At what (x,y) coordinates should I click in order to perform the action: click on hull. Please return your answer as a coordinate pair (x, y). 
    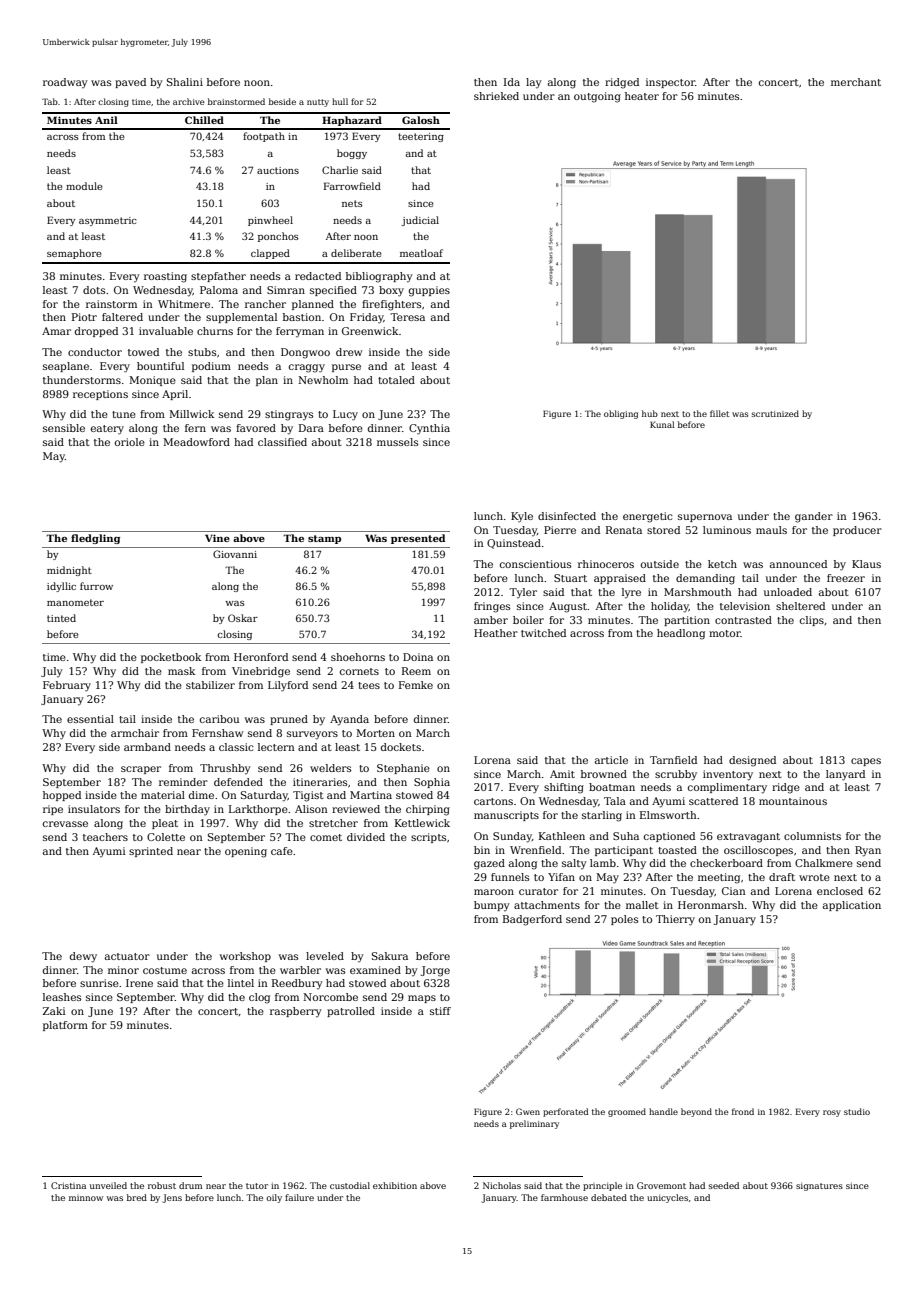
    Looking at the image, I should click on (340, 101).
